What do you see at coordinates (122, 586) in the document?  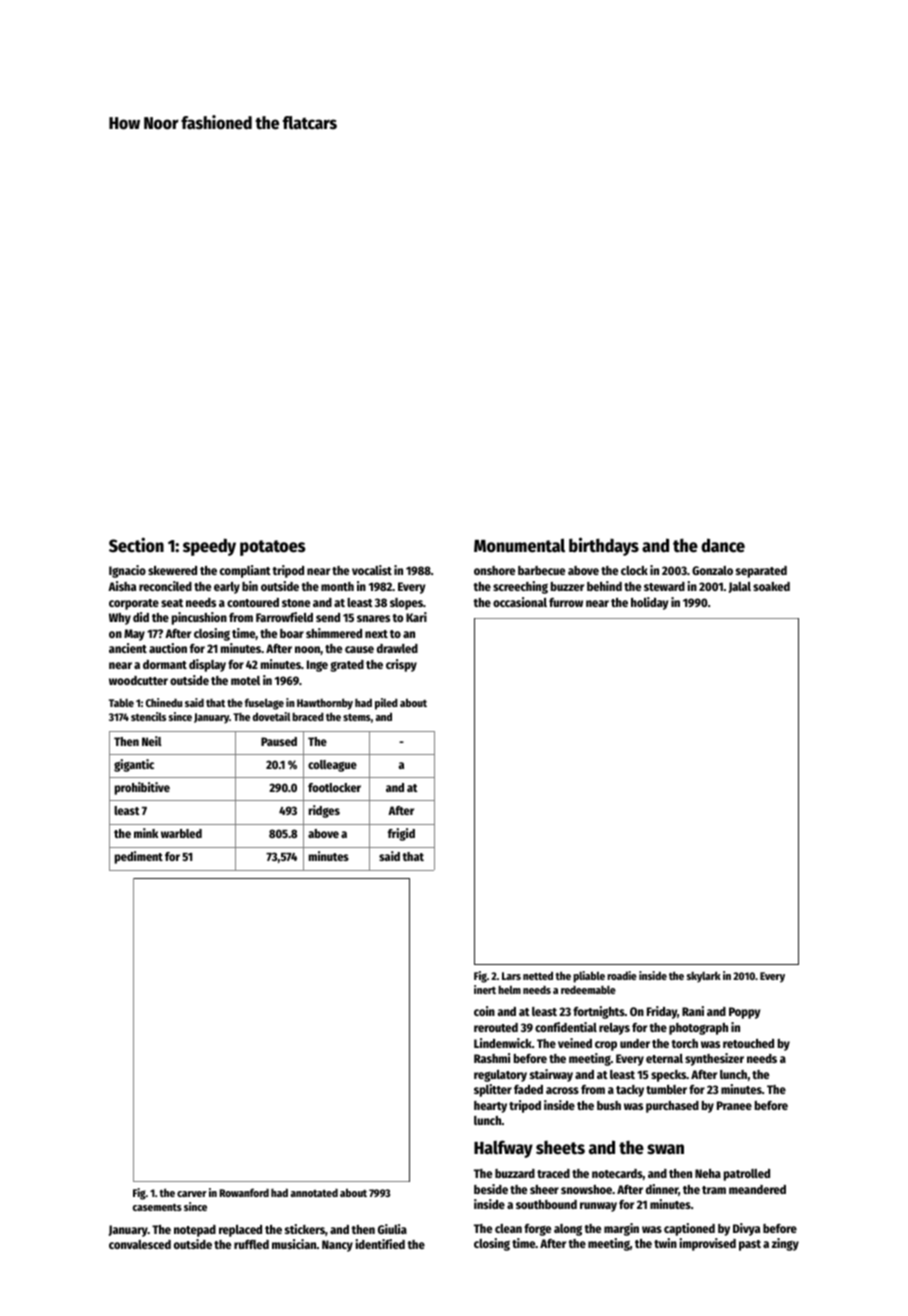 I see `Aisha` at bounding box center [122, 586].
